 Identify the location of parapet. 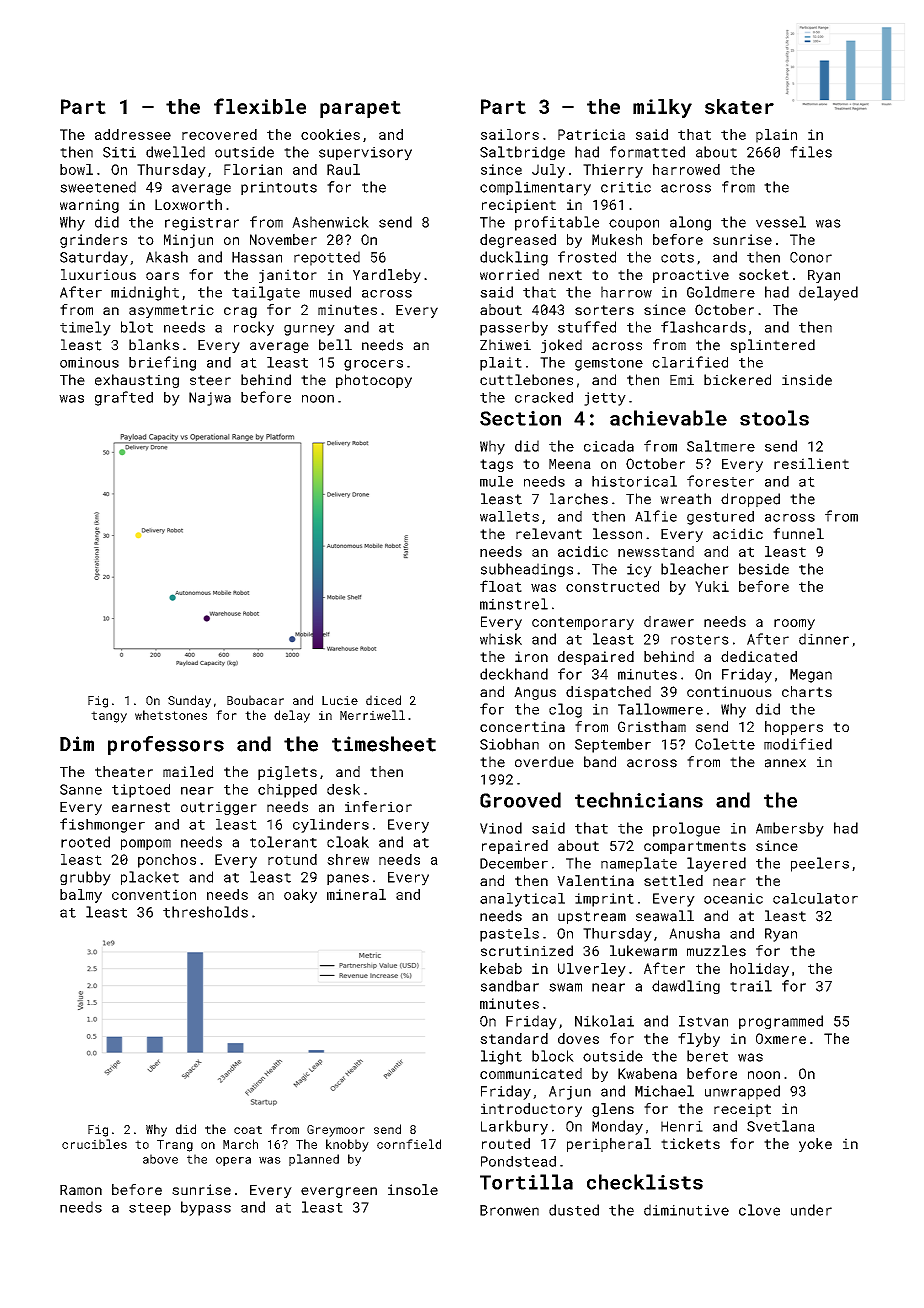
(360, 109).
